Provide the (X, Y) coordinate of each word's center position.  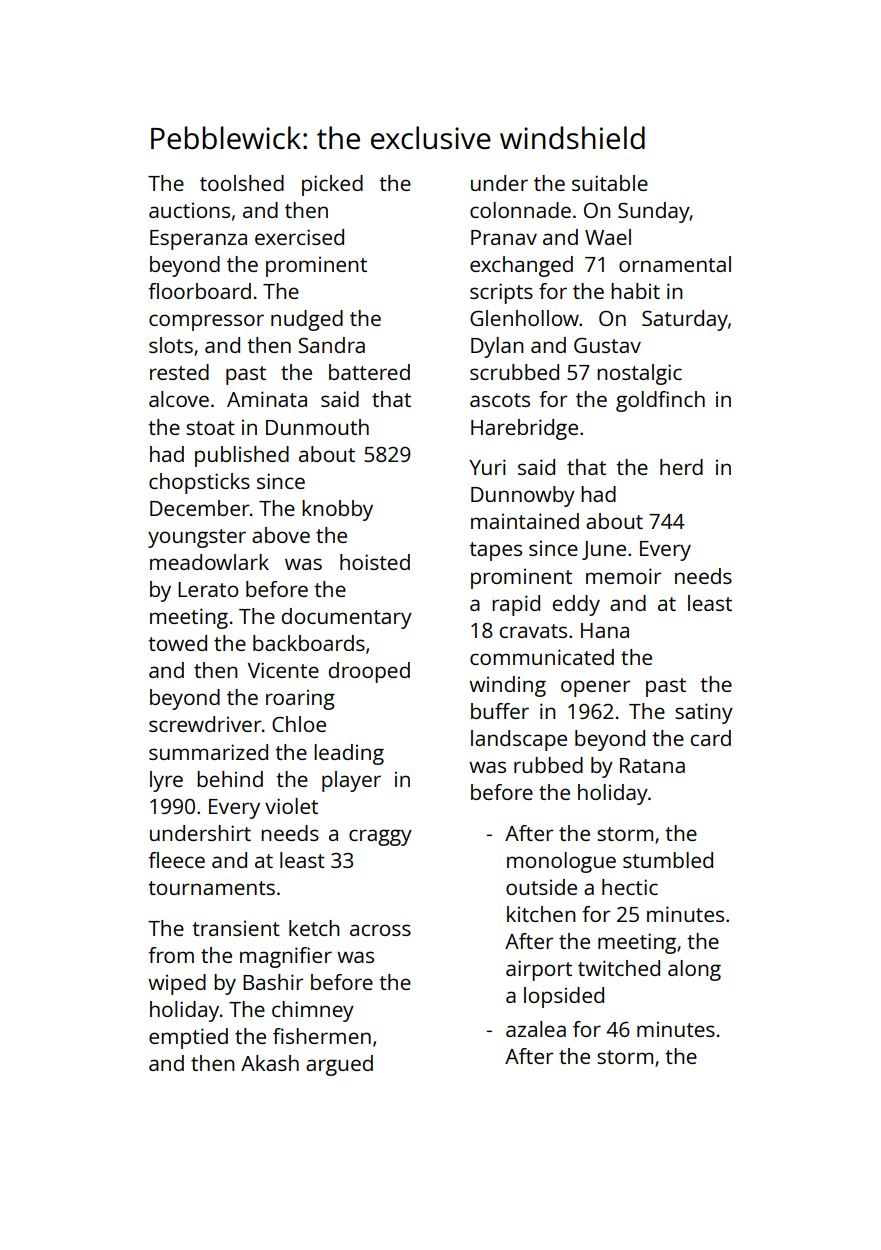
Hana (605, 630)
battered (369, 372)
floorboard (199, 291)
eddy (576, 605)
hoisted (375, 562)
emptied (188, 1038)
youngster (197, 538)
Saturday (685, 320)
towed (177, 643)
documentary (347, 618)
